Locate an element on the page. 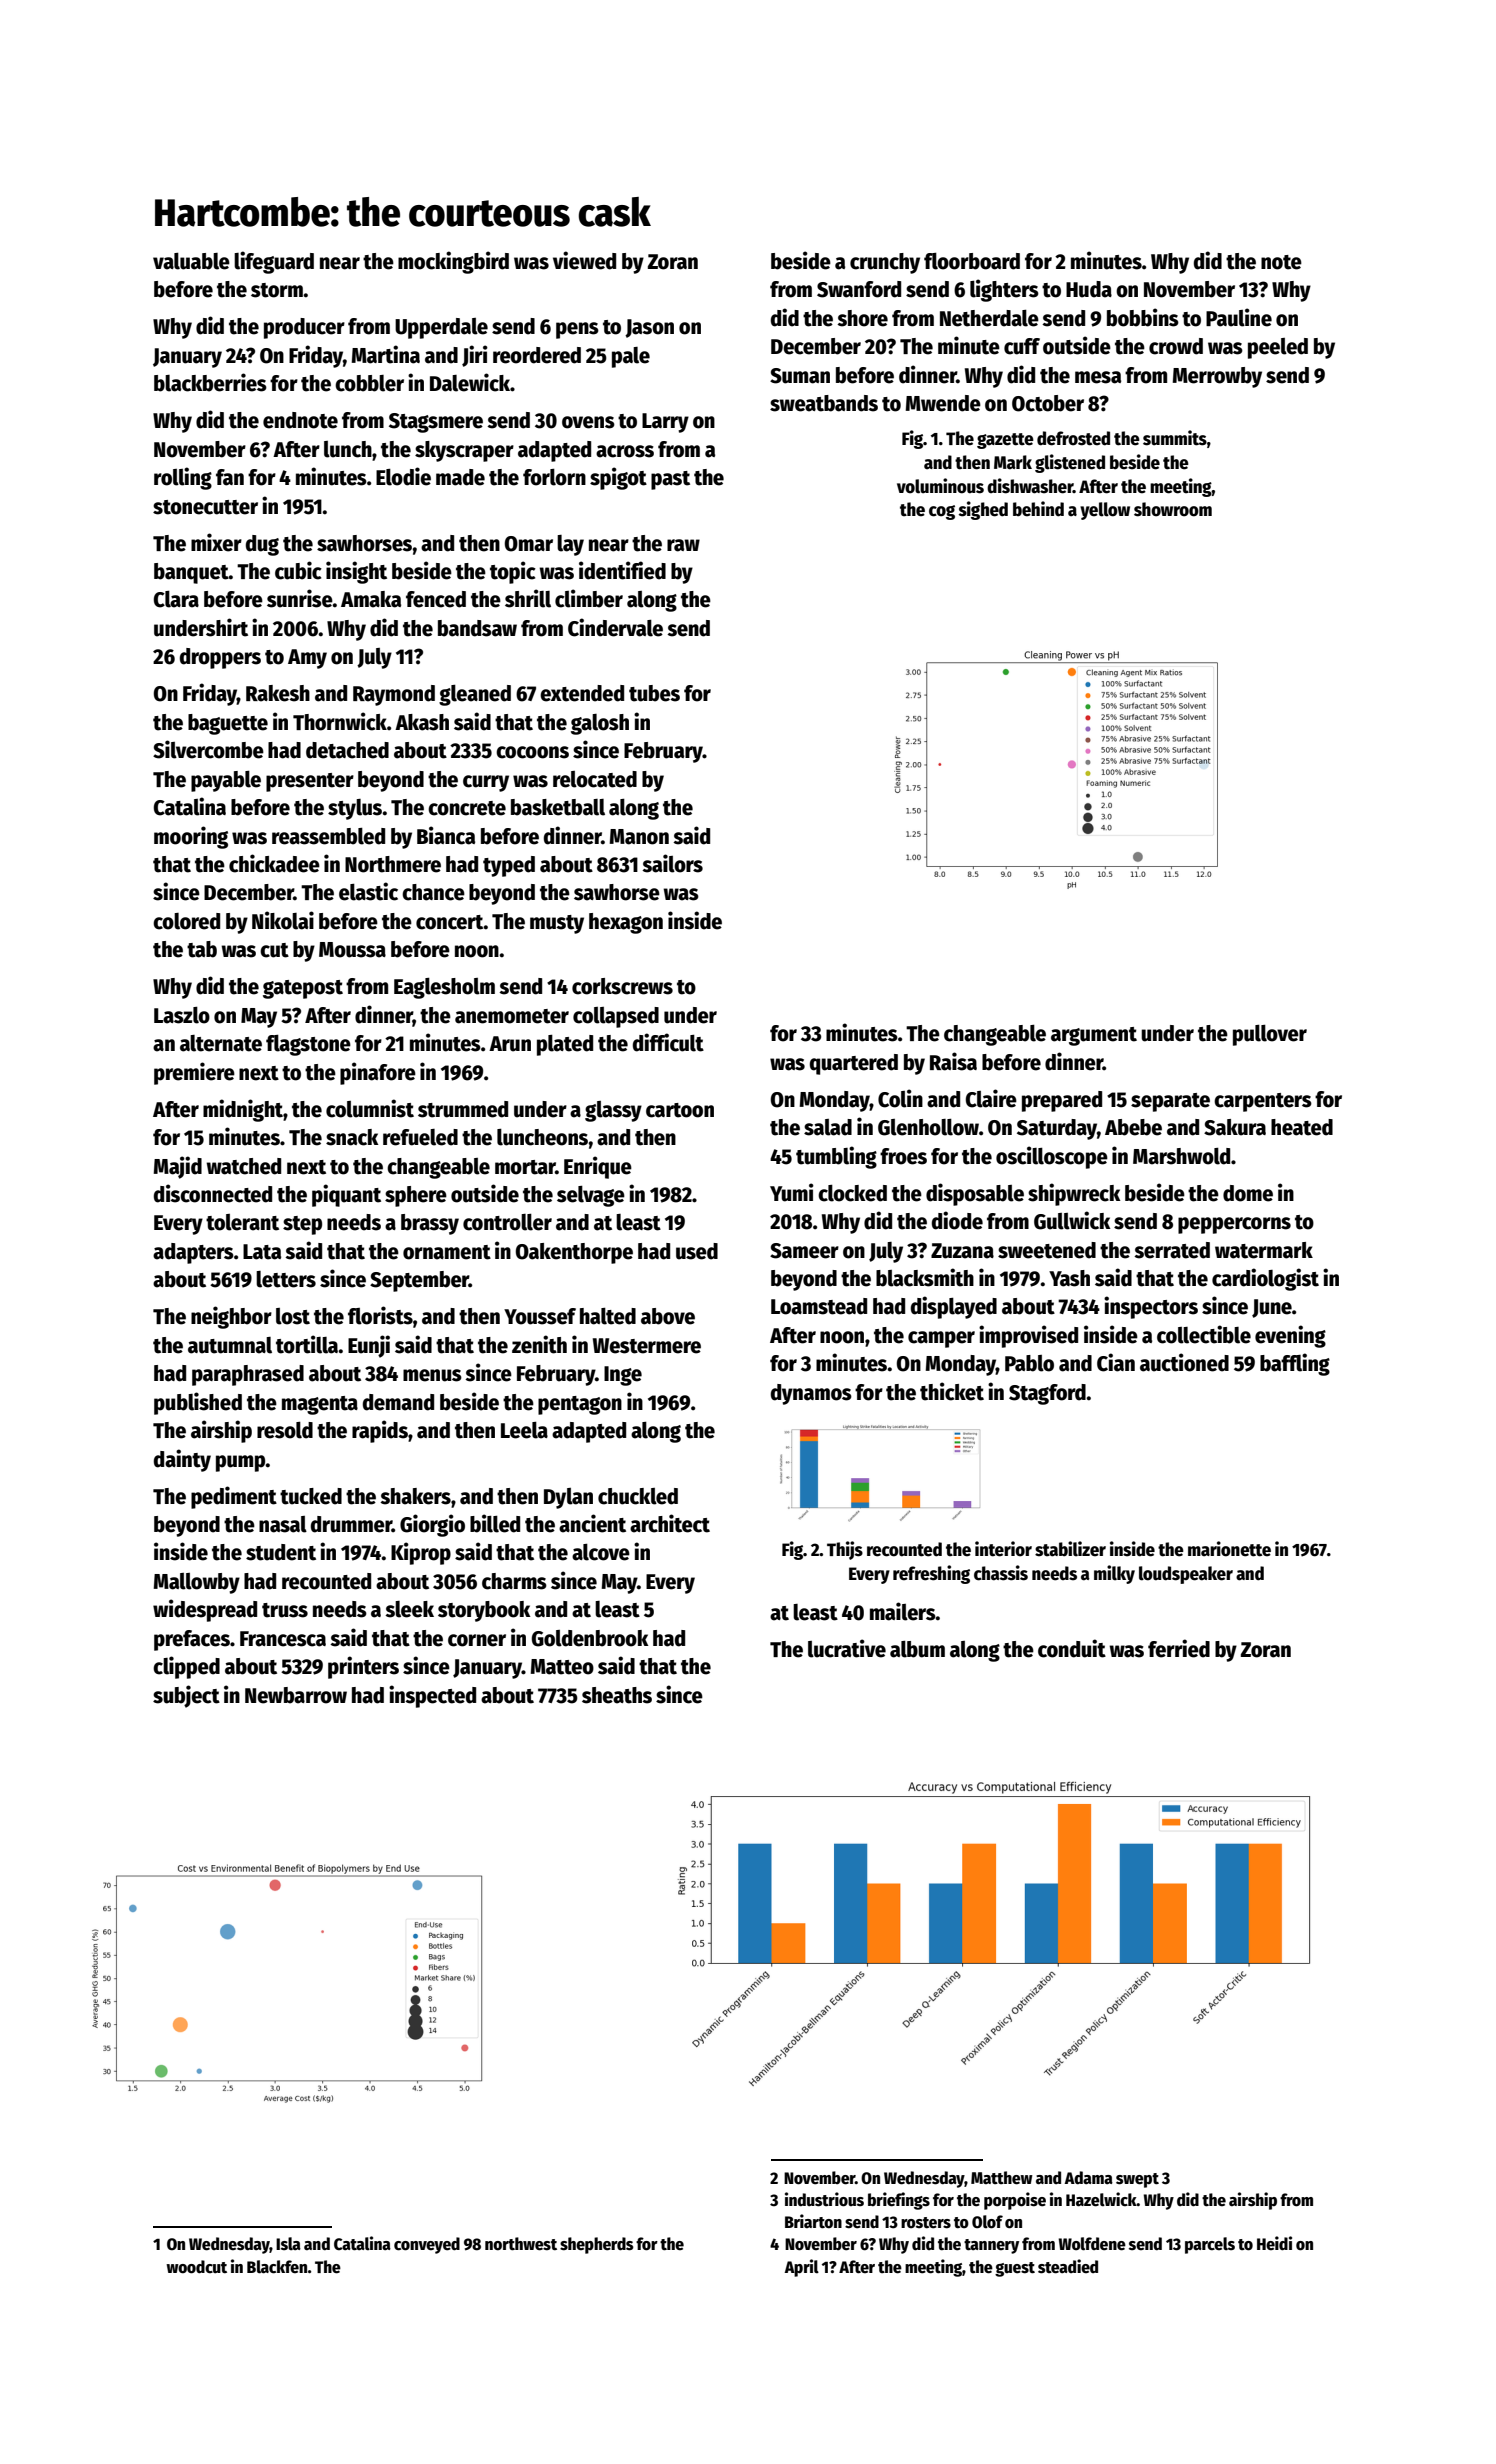 The width and height of the image is (1496, 2464). identified is located at coordinates (622, 570).
